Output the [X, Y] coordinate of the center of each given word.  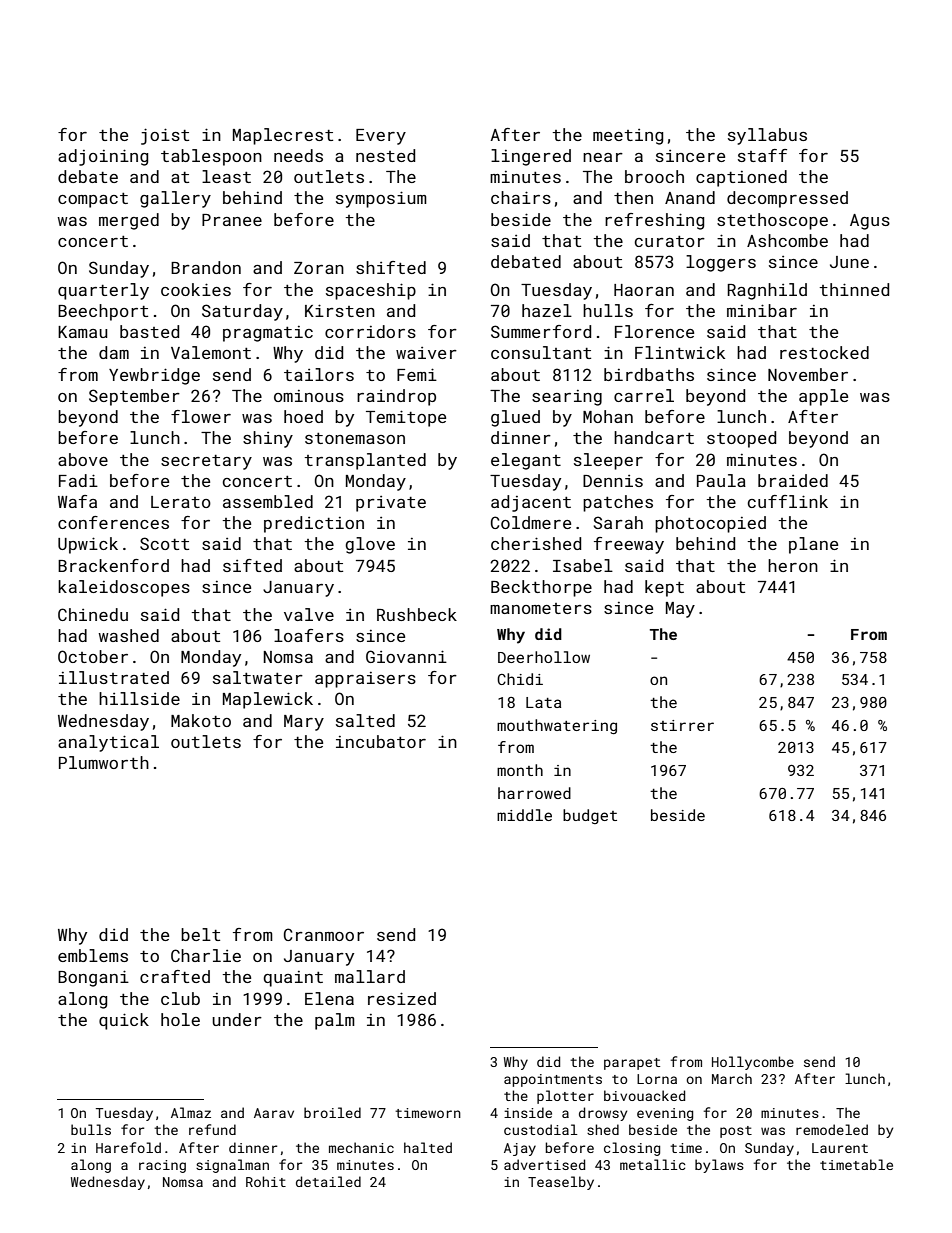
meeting [628, 137]
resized [402, 998]
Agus [870, 222]
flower [201, 416]
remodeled [832, 1129]
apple [823, 397]
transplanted [365, 461]
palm [335, 1021]
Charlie [206, 955]
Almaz [191, 1112]
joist [165, 136]
